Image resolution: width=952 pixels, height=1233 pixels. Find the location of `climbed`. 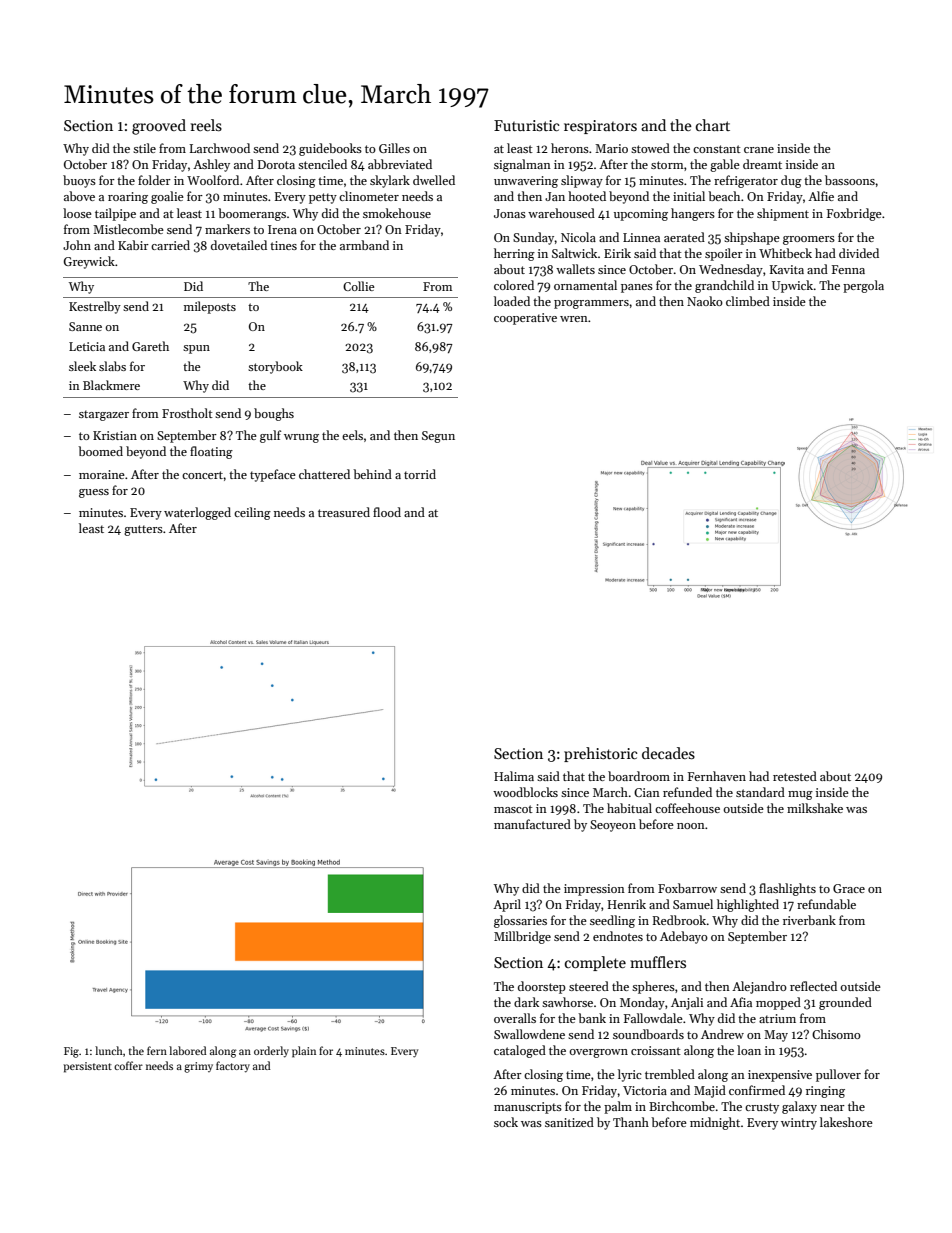

climbed is located at coordinates (748, 301).
